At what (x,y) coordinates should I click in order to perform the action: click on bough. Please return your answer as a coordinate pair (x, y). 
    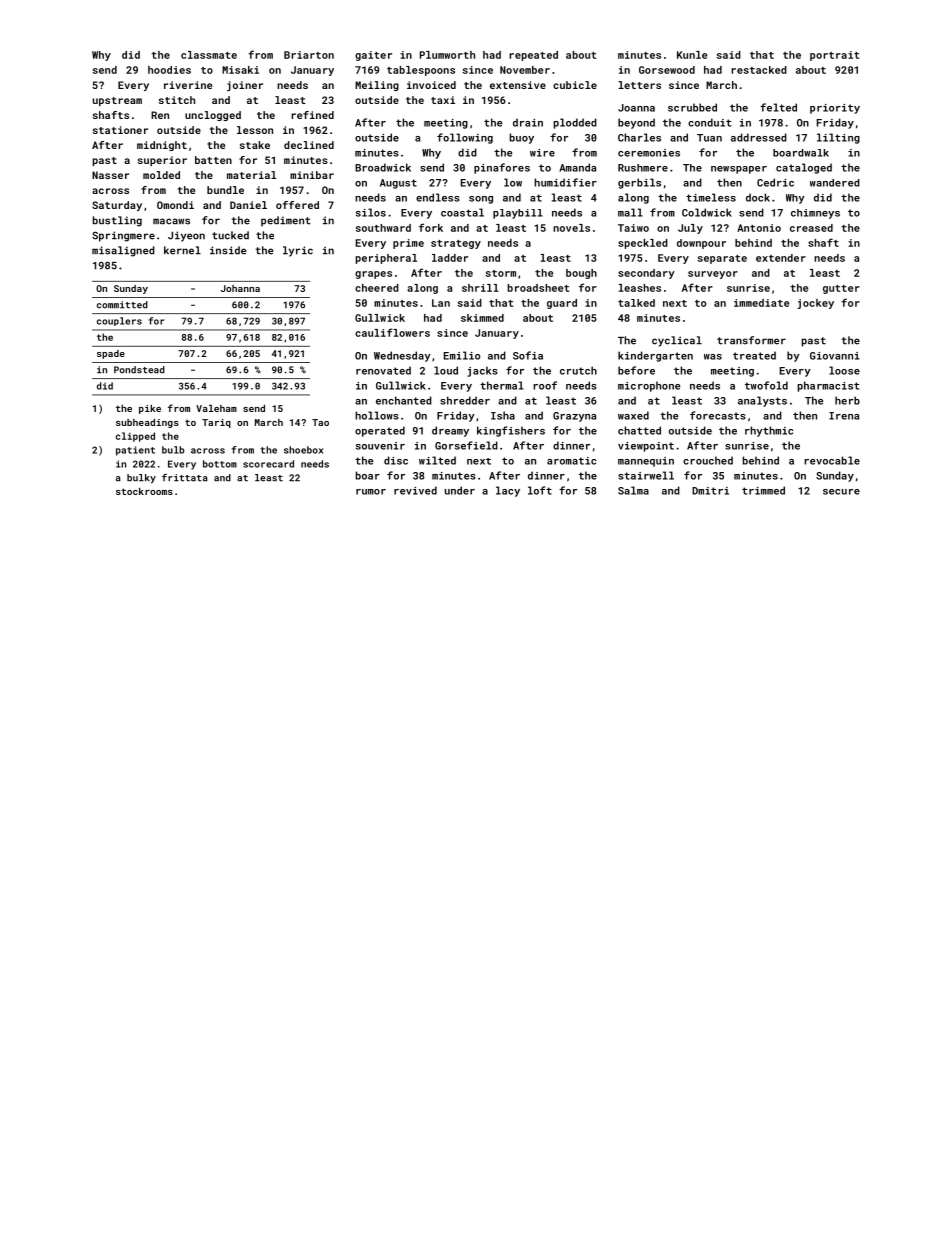
    Looking at the image, I should click on (581, 274).
